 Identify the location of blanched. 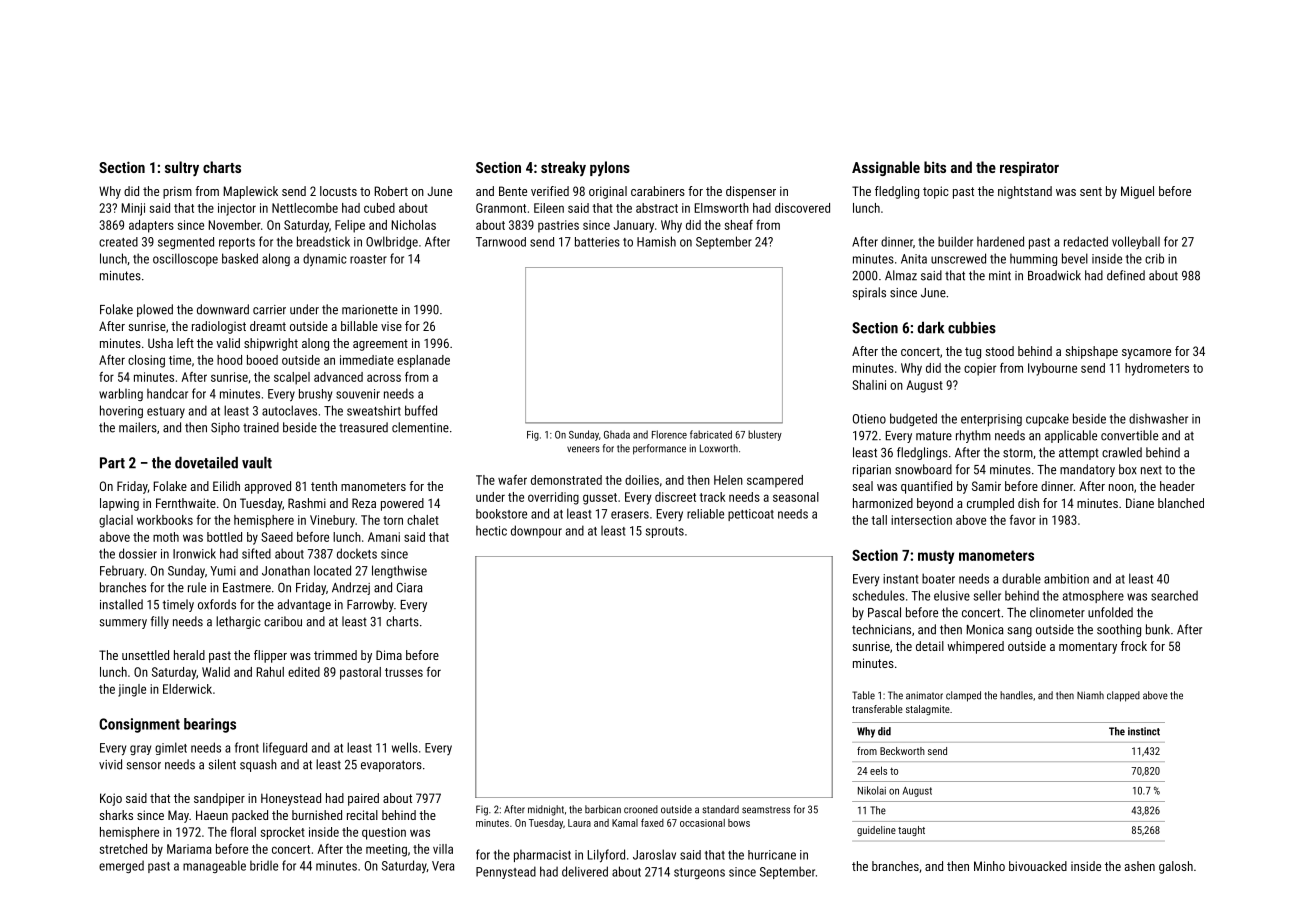
(1181, 503).
